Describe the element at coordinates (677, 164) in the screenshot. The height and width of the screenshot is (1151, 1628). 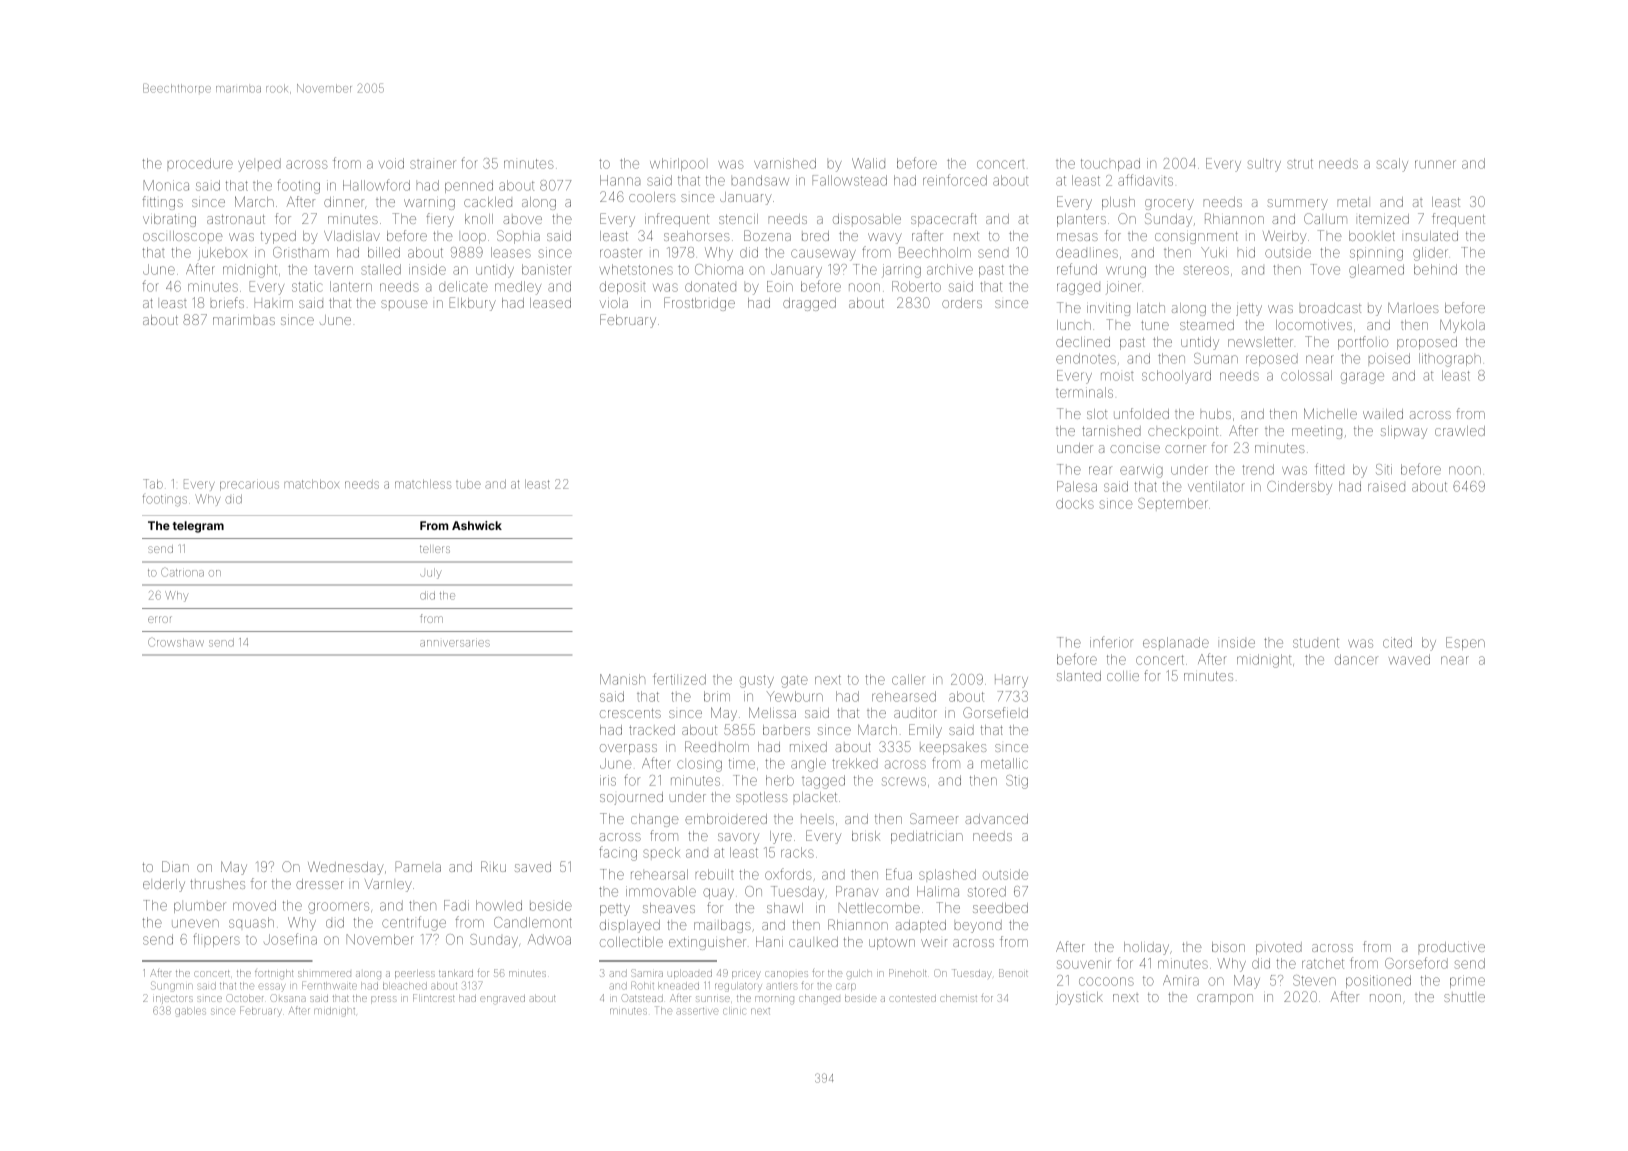
I see `whirlpool` at that location.
